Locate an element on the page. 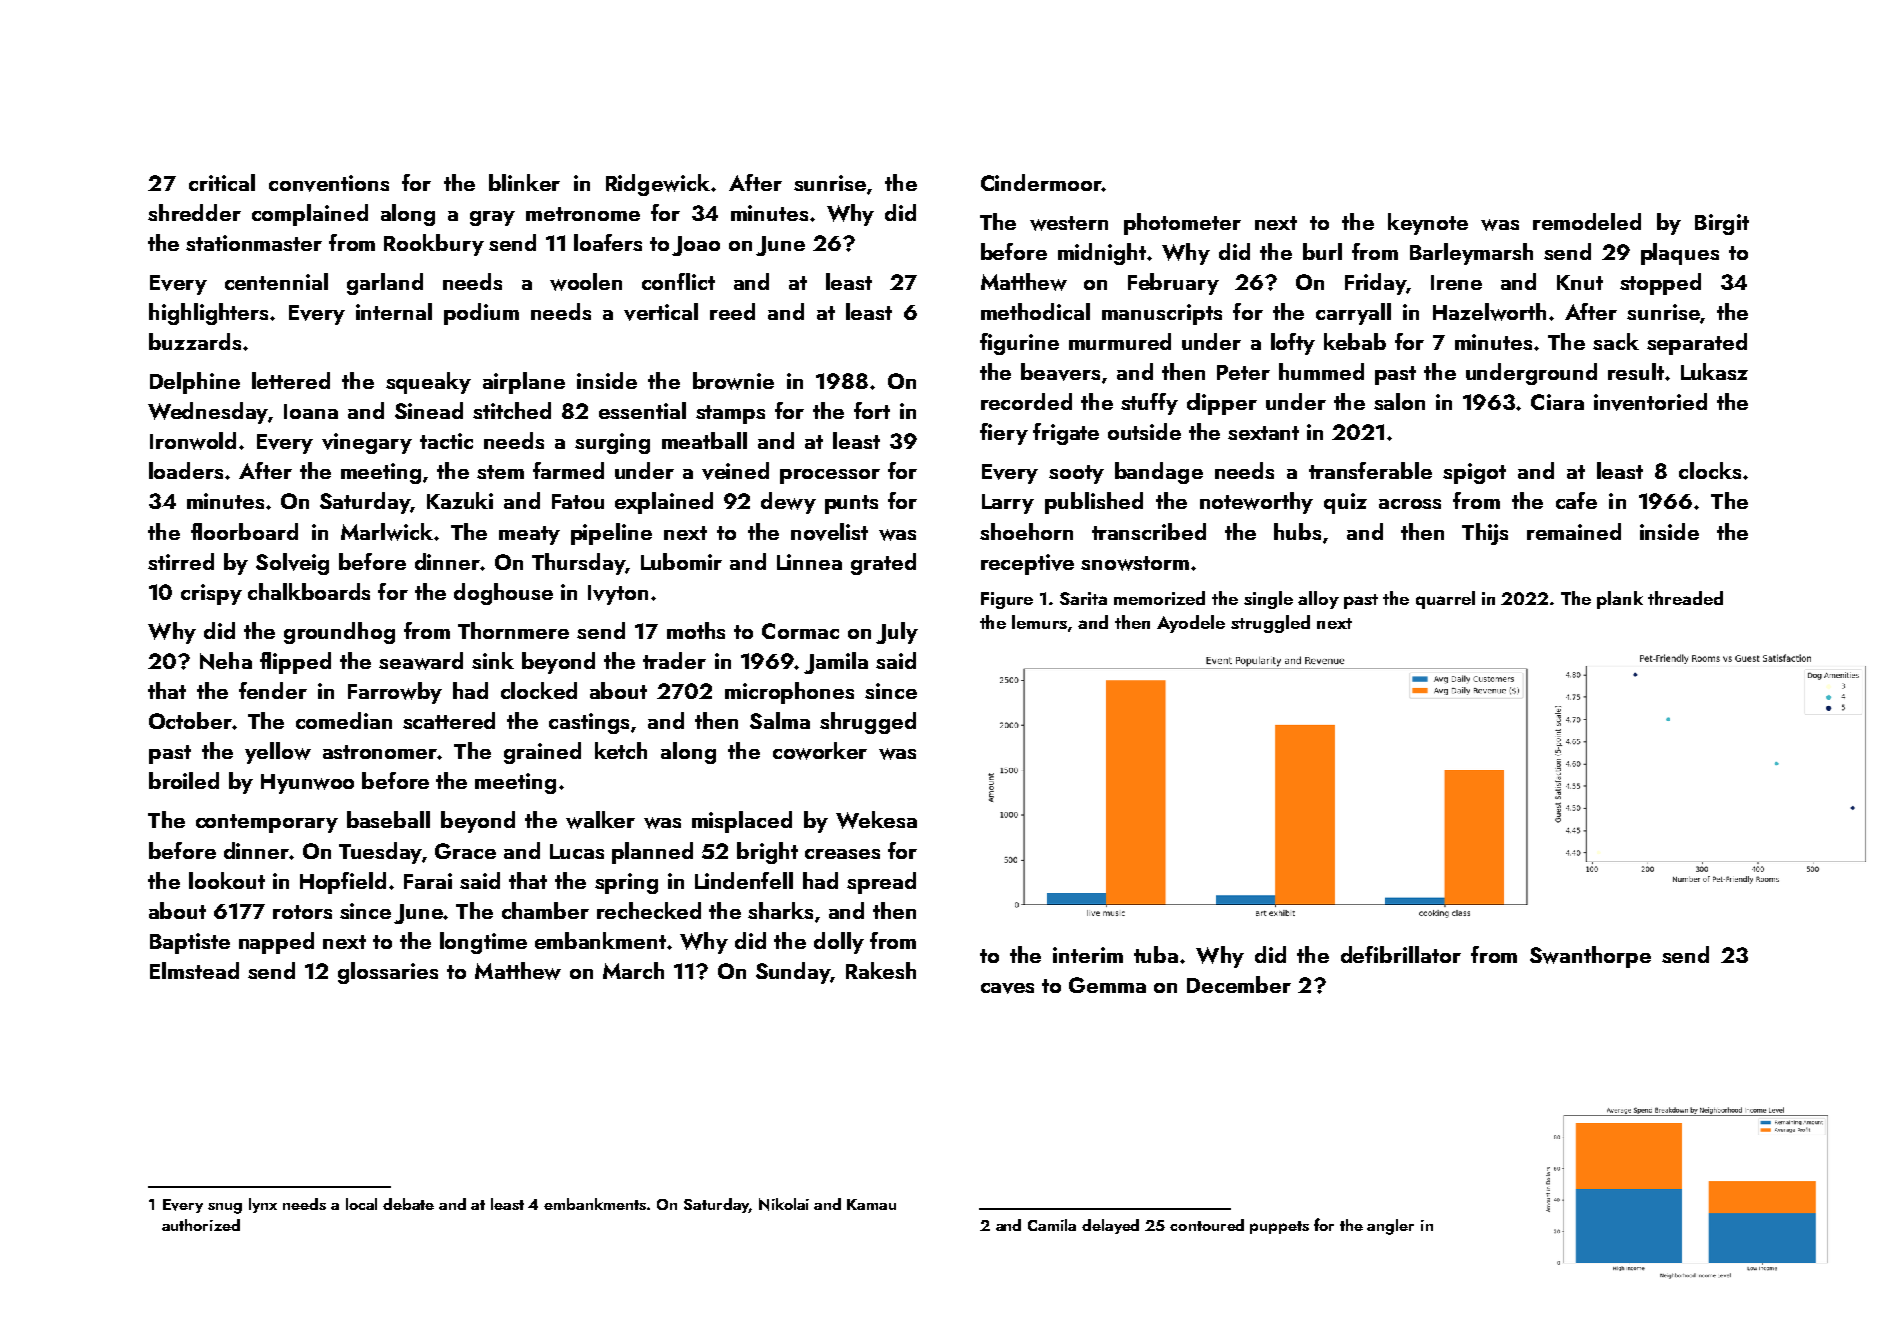 This page has height=1341, width=1897. sextant is located at coordinates (1263, 433).
